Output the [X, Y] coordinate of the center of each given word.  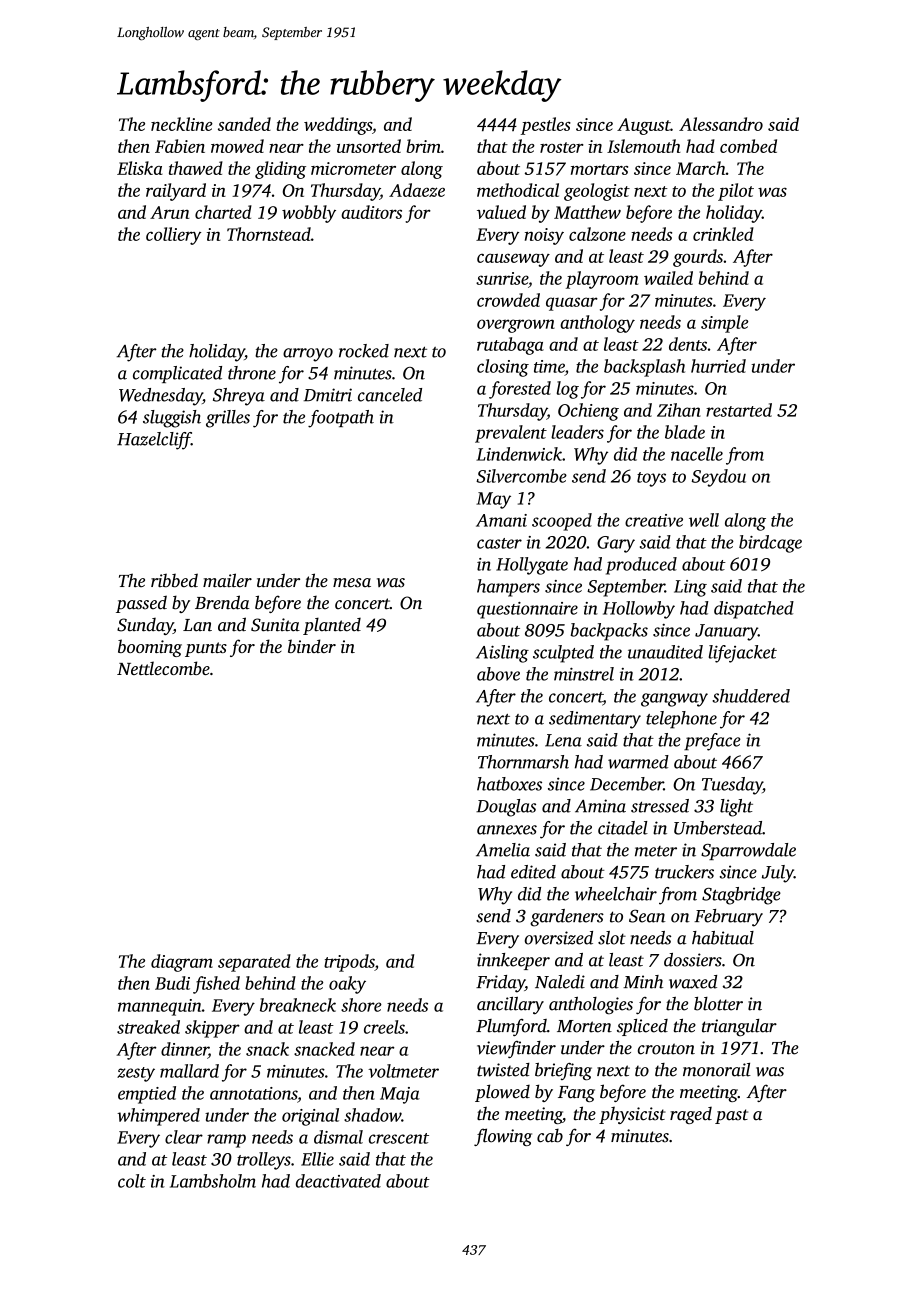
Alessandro [721, 124]
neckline [182, 124]
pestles [546, 126]
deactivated [338, 1181]
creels [384, 1027]
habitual [723, 938]
